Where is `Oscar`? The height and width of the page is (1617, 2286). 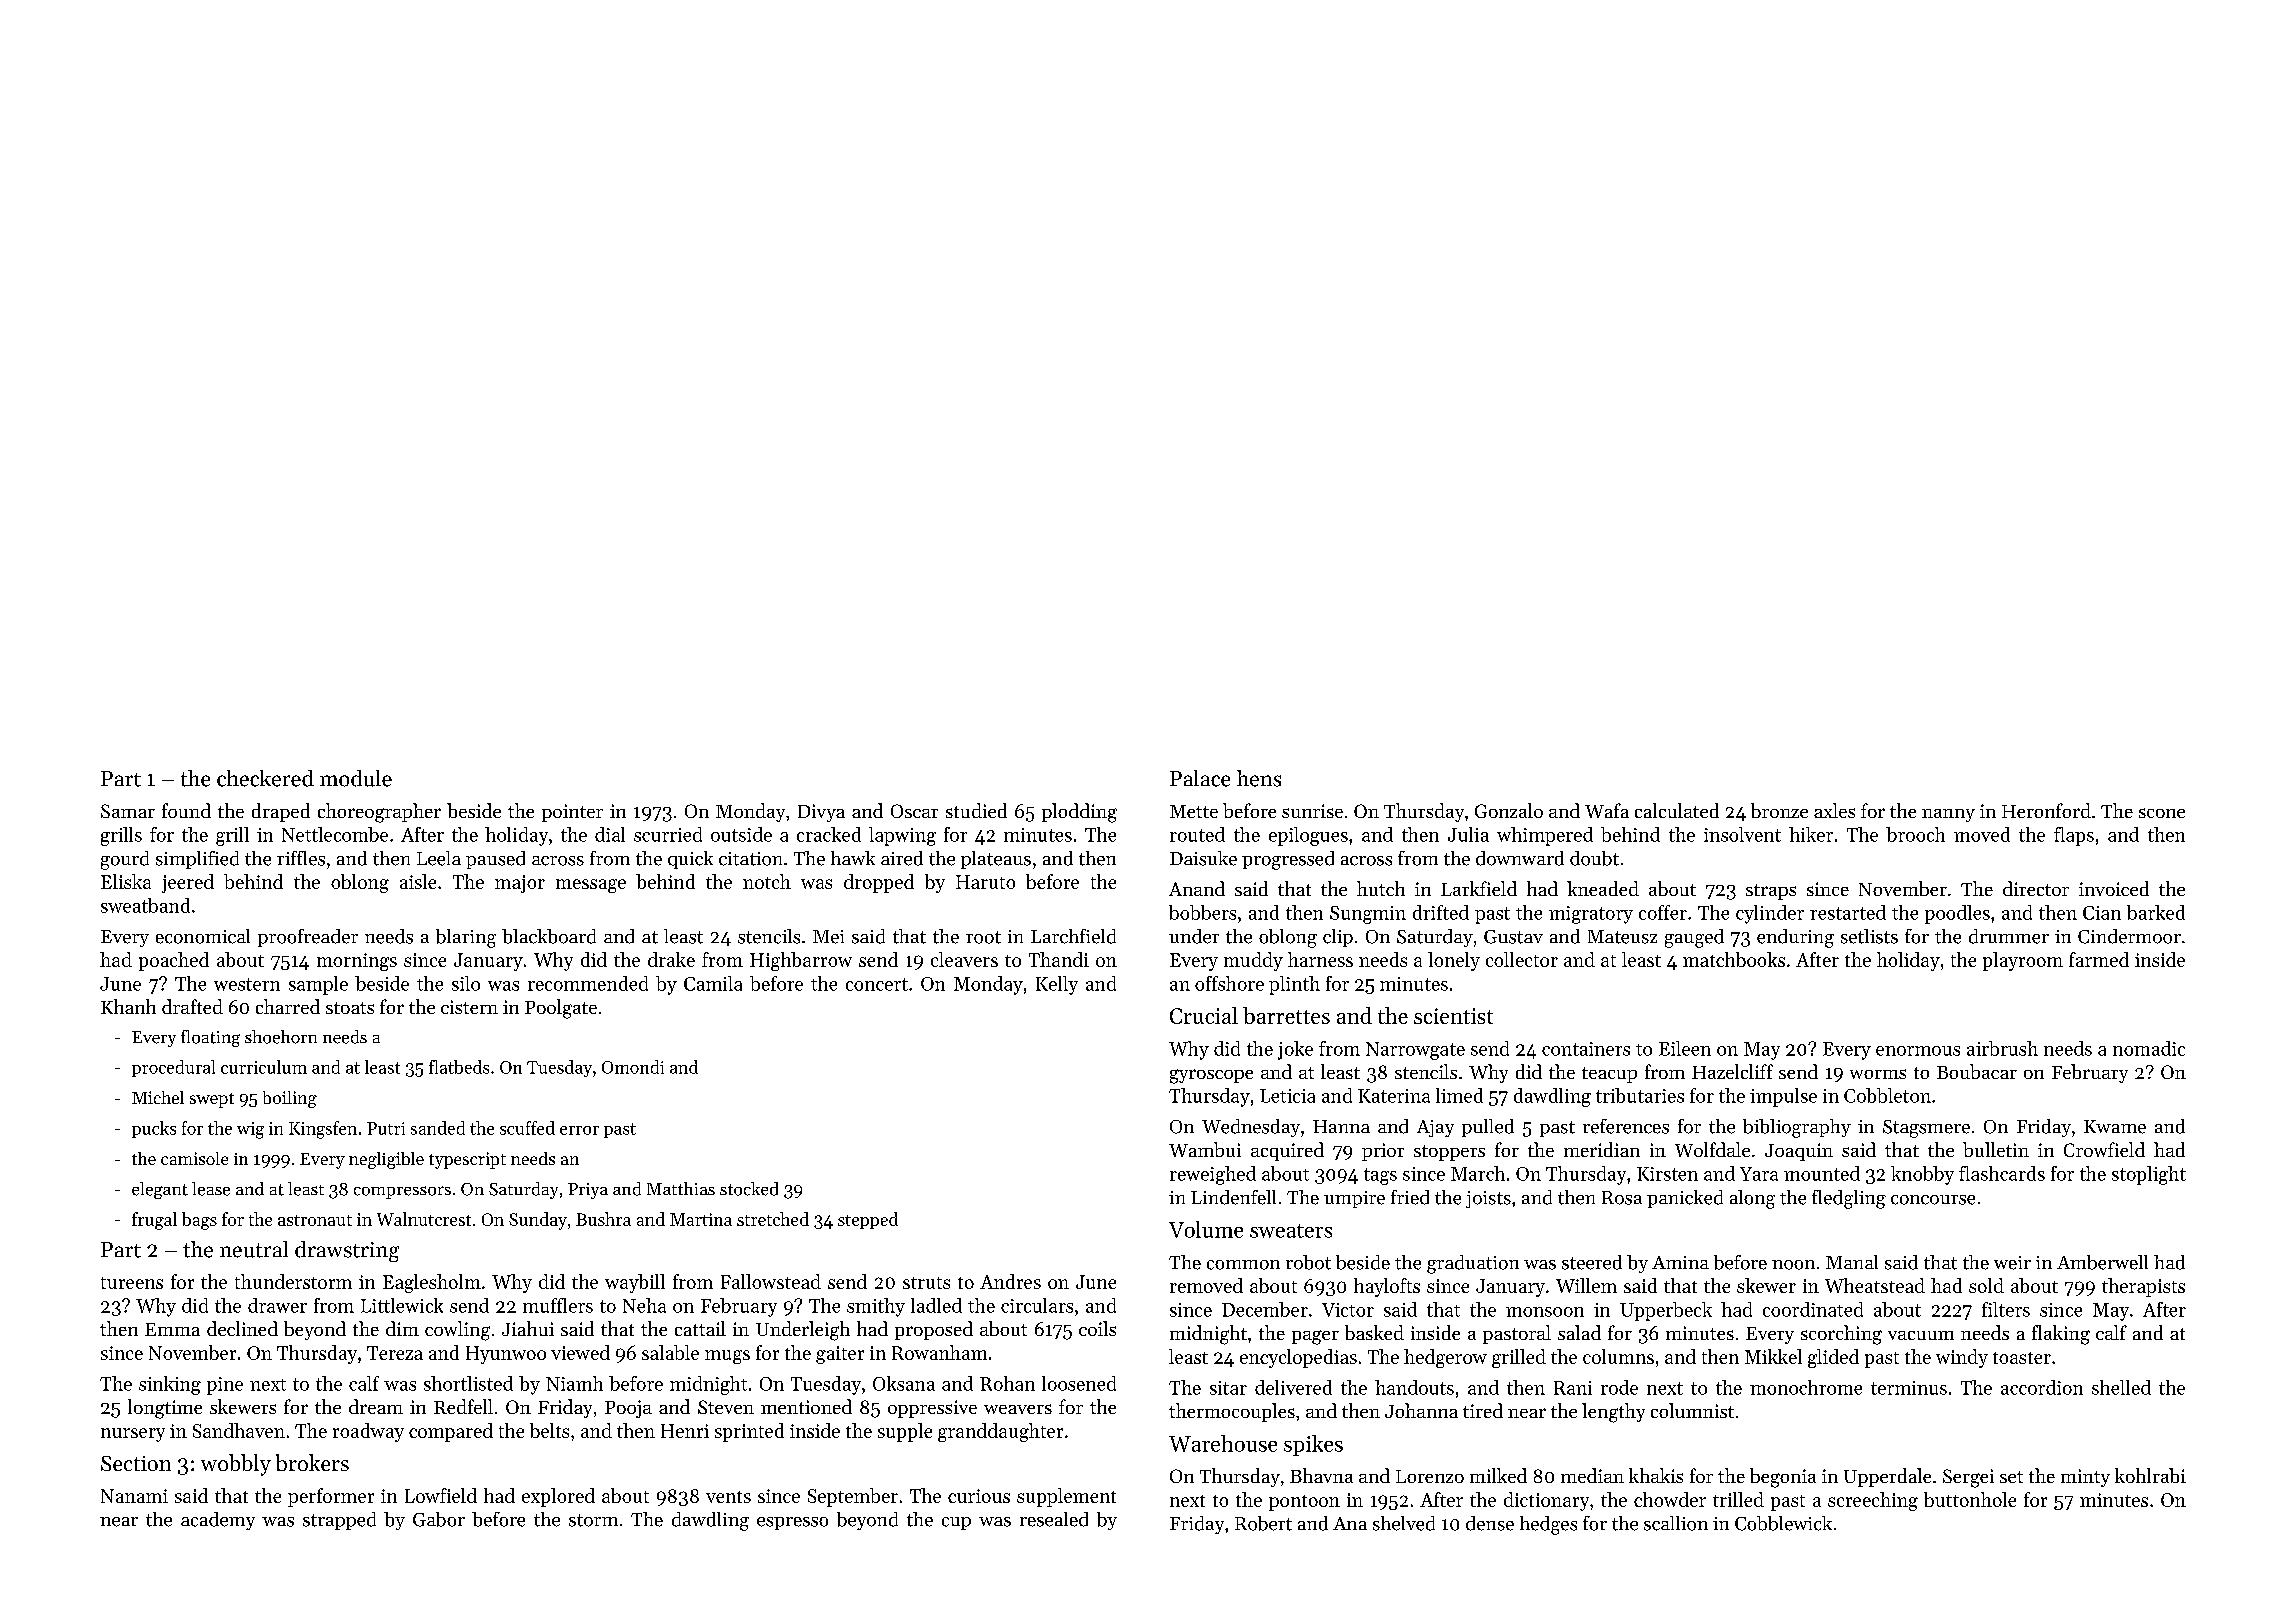 Oscar is located at coordinates (914, 811).
